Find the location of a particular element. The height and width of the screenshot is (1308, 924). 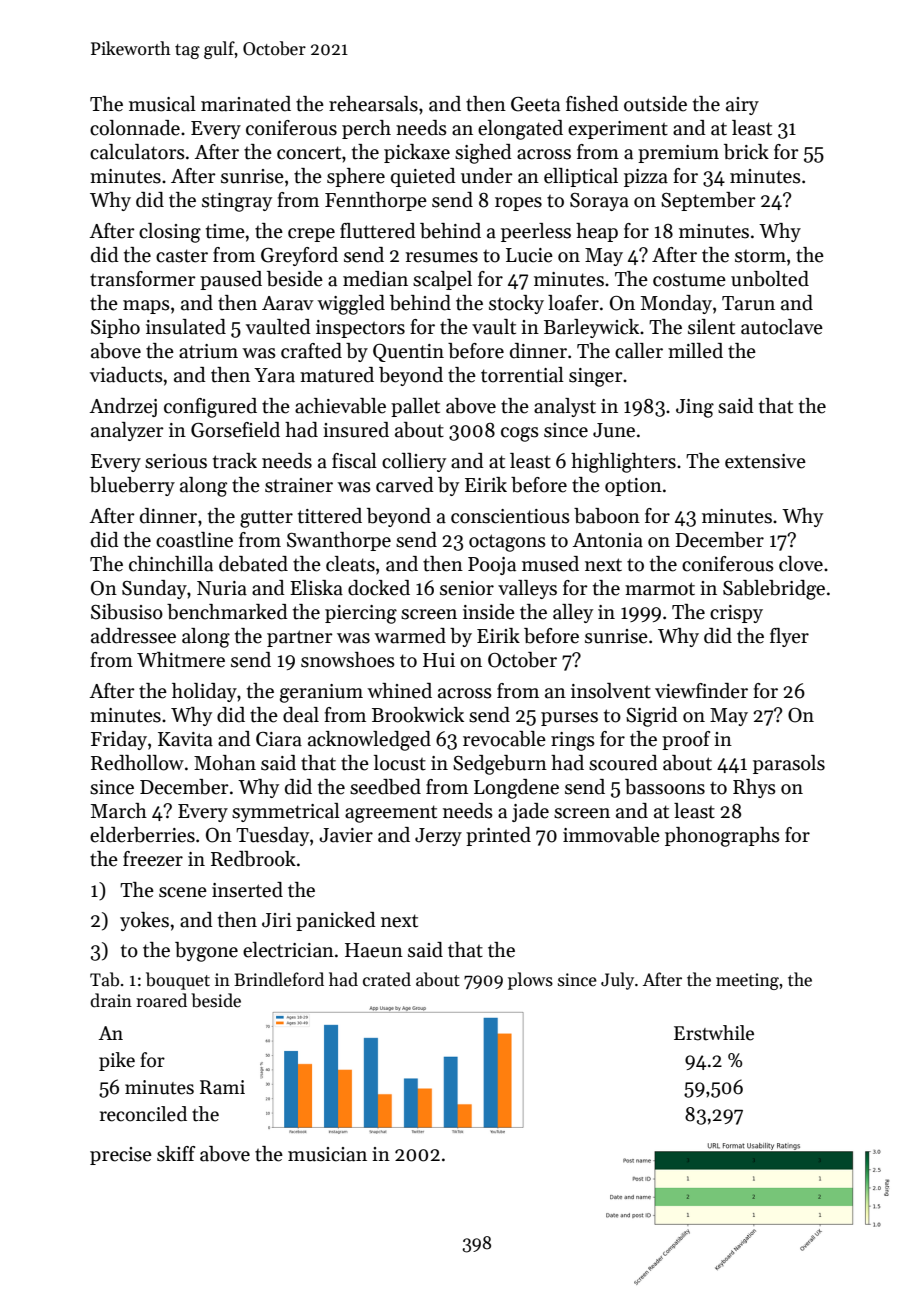

plows is located at coordinates (530, 981).
